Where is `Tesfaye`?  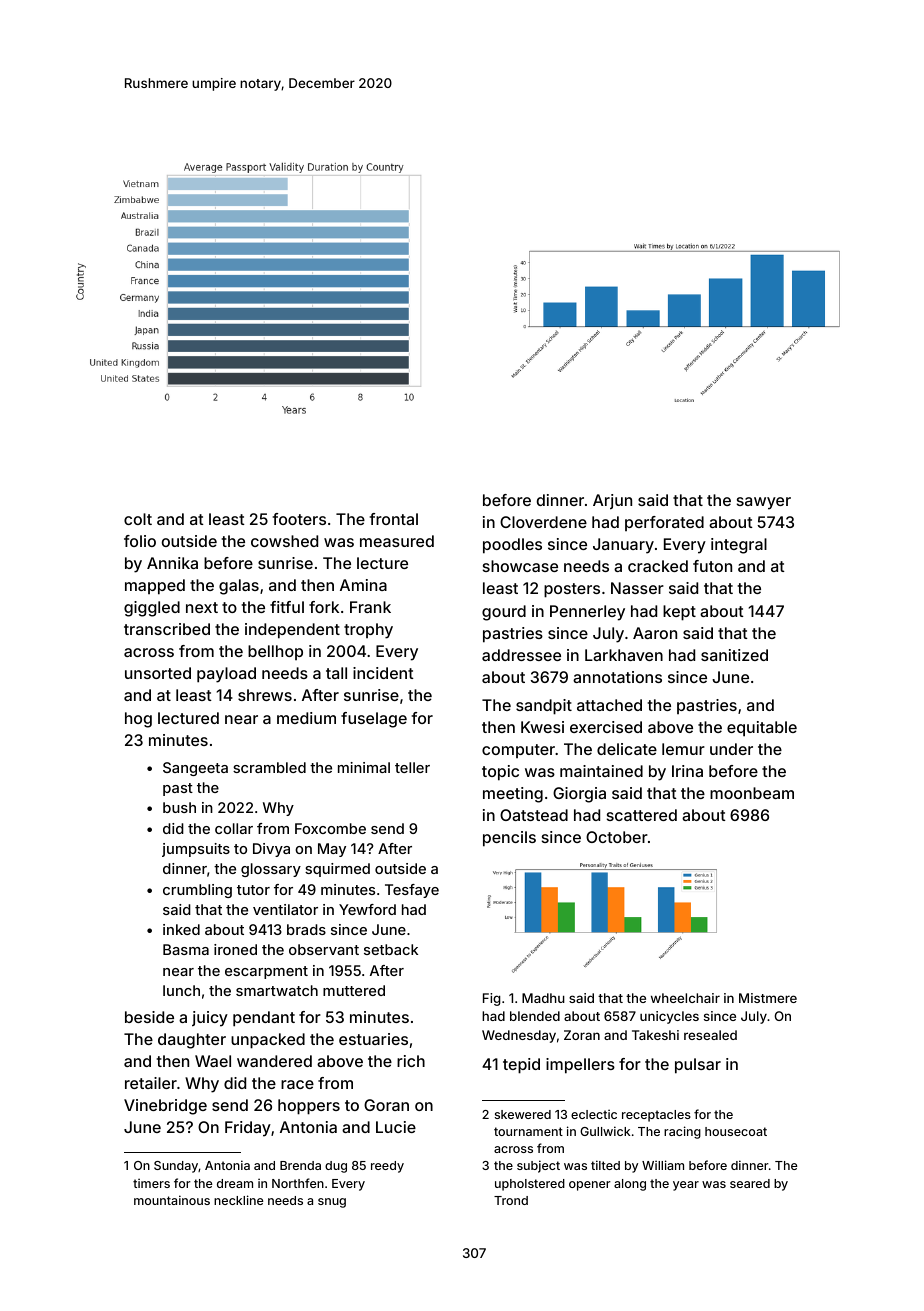 Tesfaye is located at coordinates (412, 891).
